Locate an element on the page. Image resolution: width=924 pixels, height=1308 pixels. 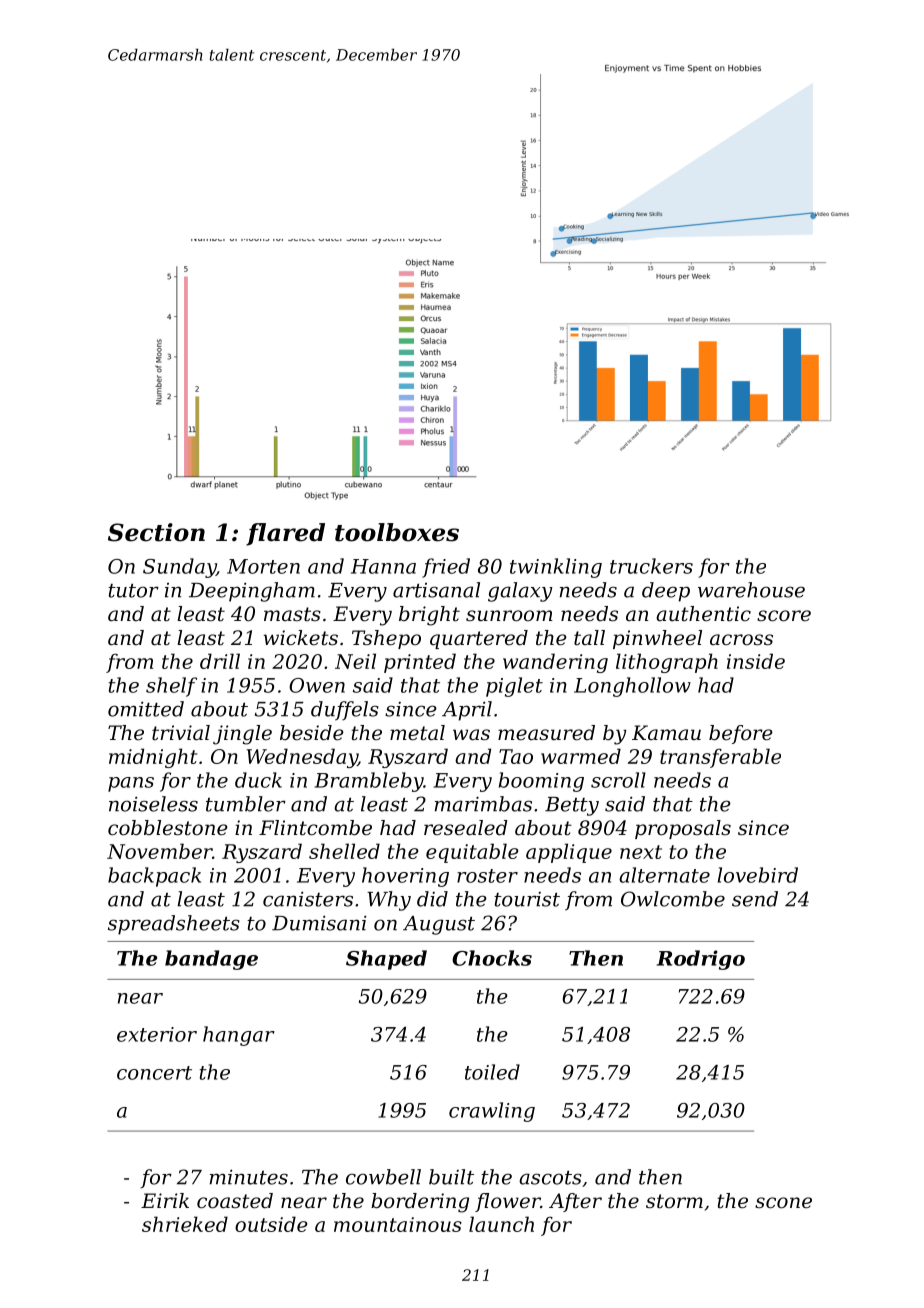
jingle is located at coordinates (242, 735).
